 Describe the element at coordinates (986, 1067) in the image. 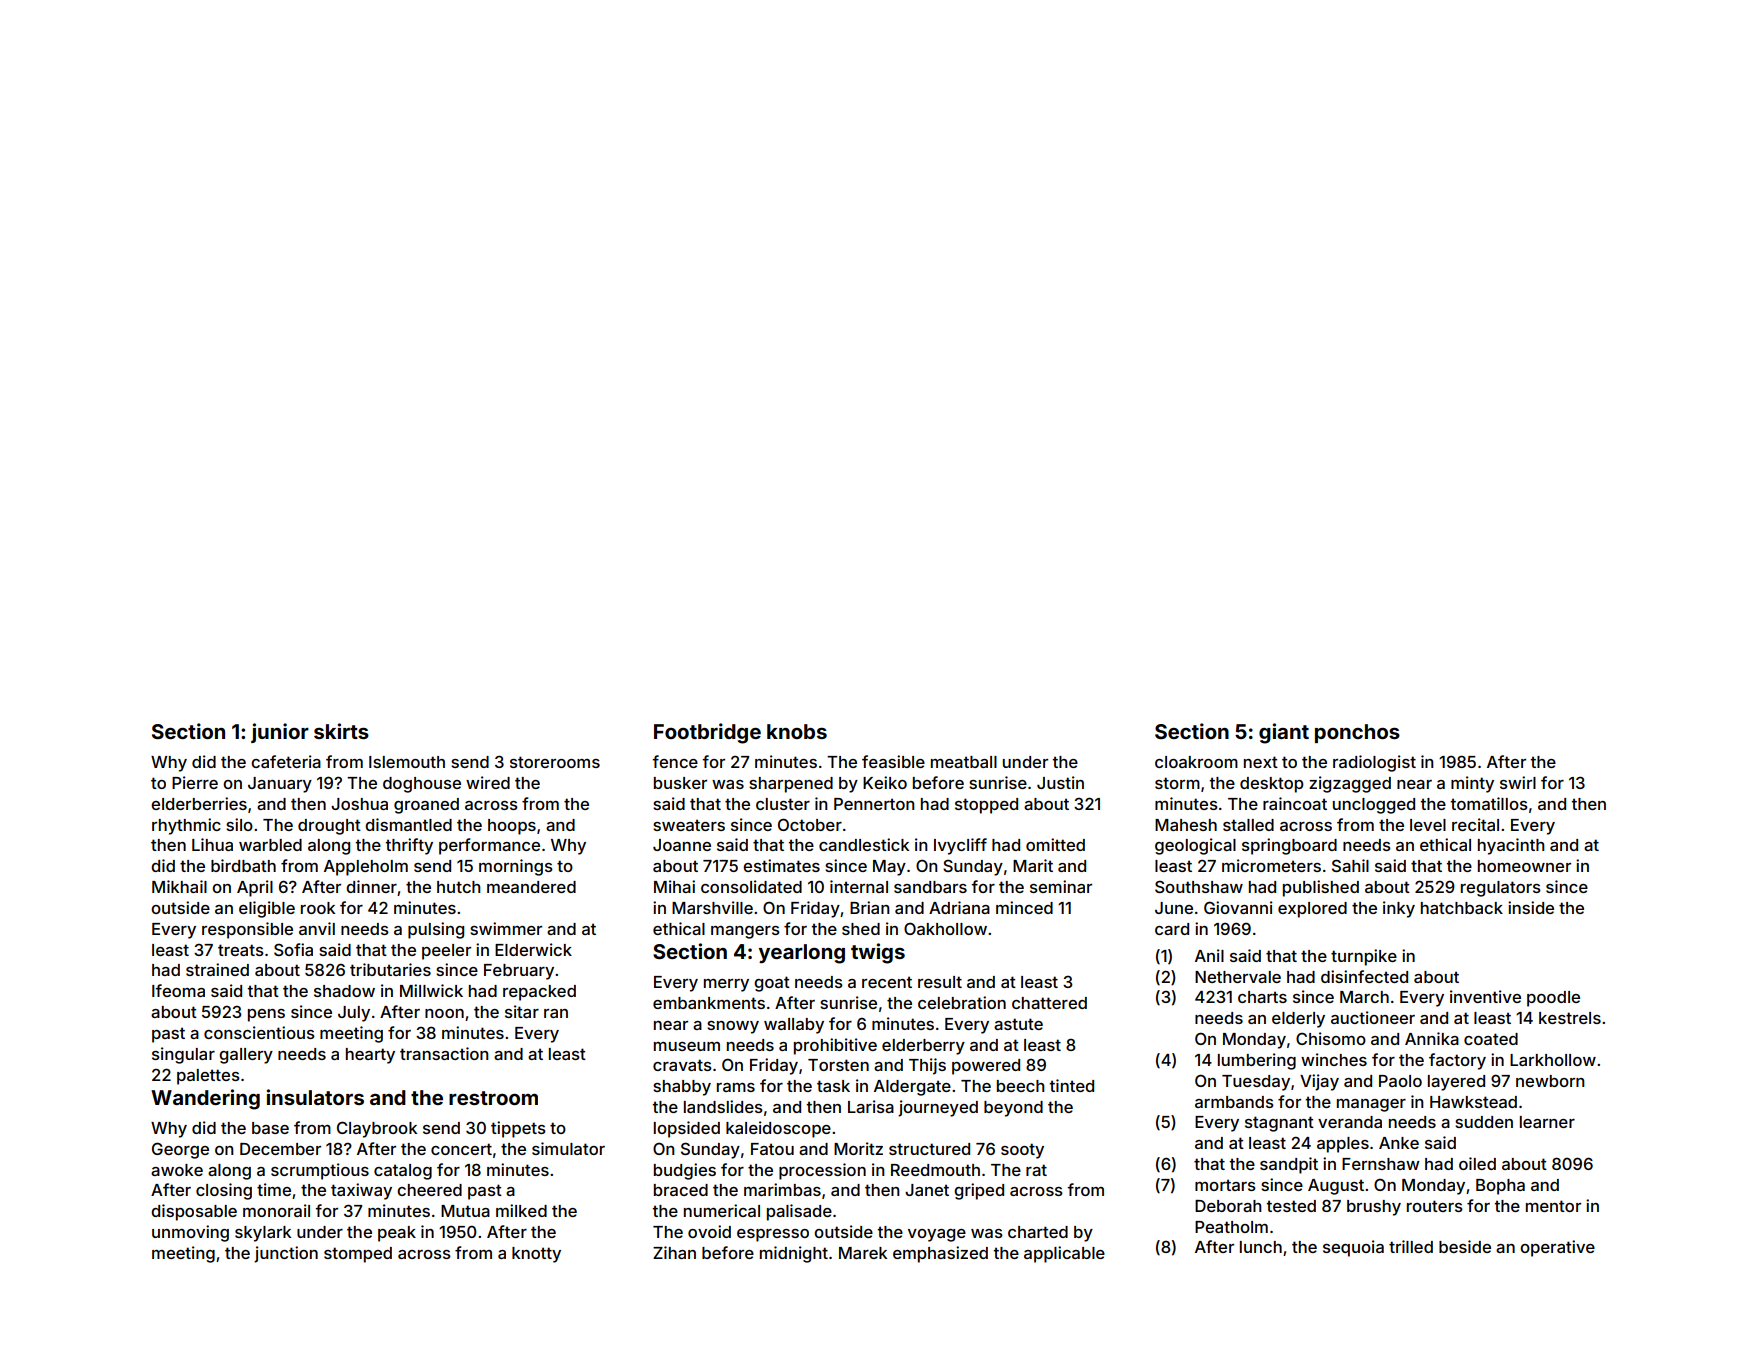

I see `powered` at that location.
